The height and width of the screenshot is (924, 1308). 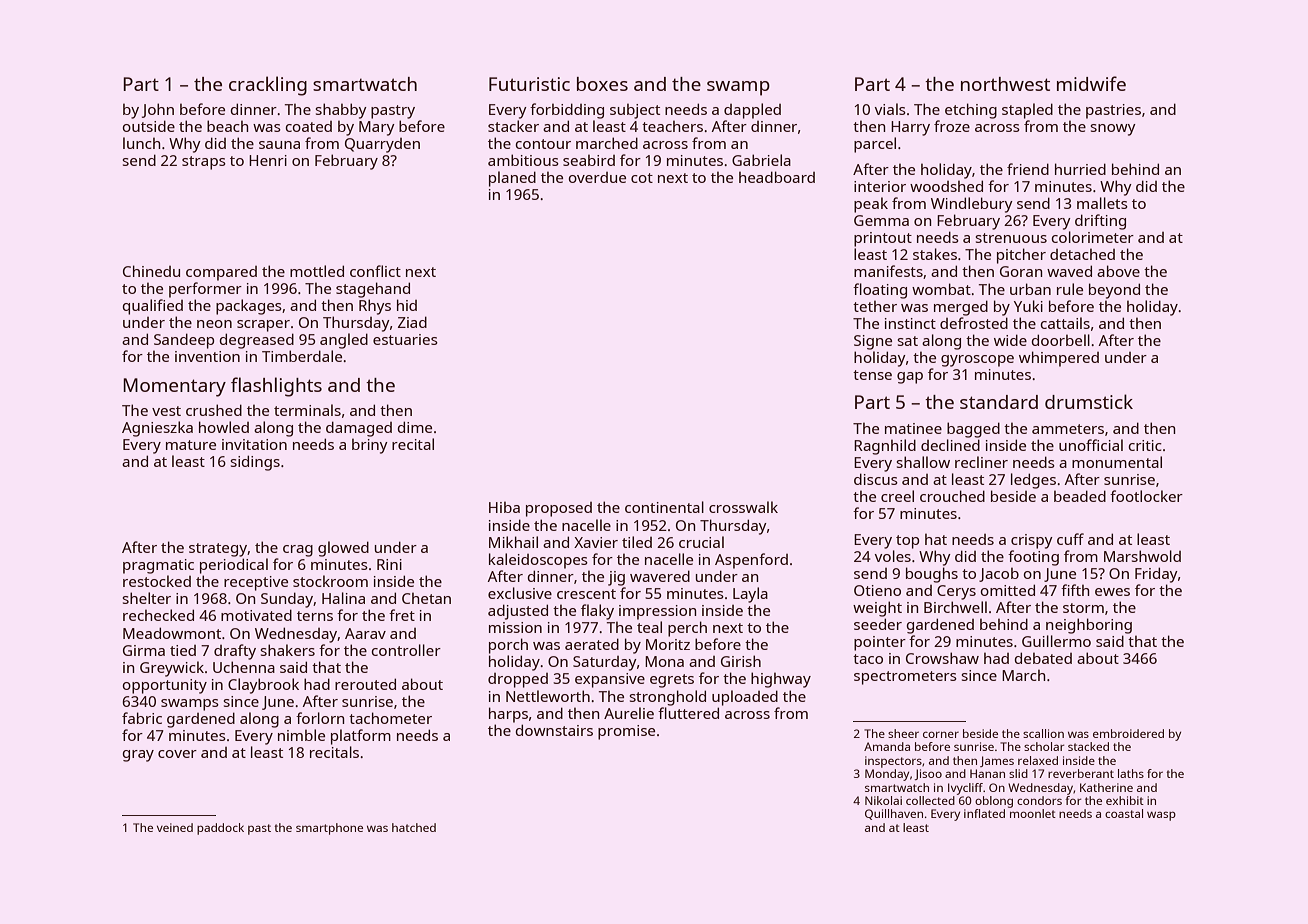 I want to click on Nikolai, so click(x=883, y=800).
